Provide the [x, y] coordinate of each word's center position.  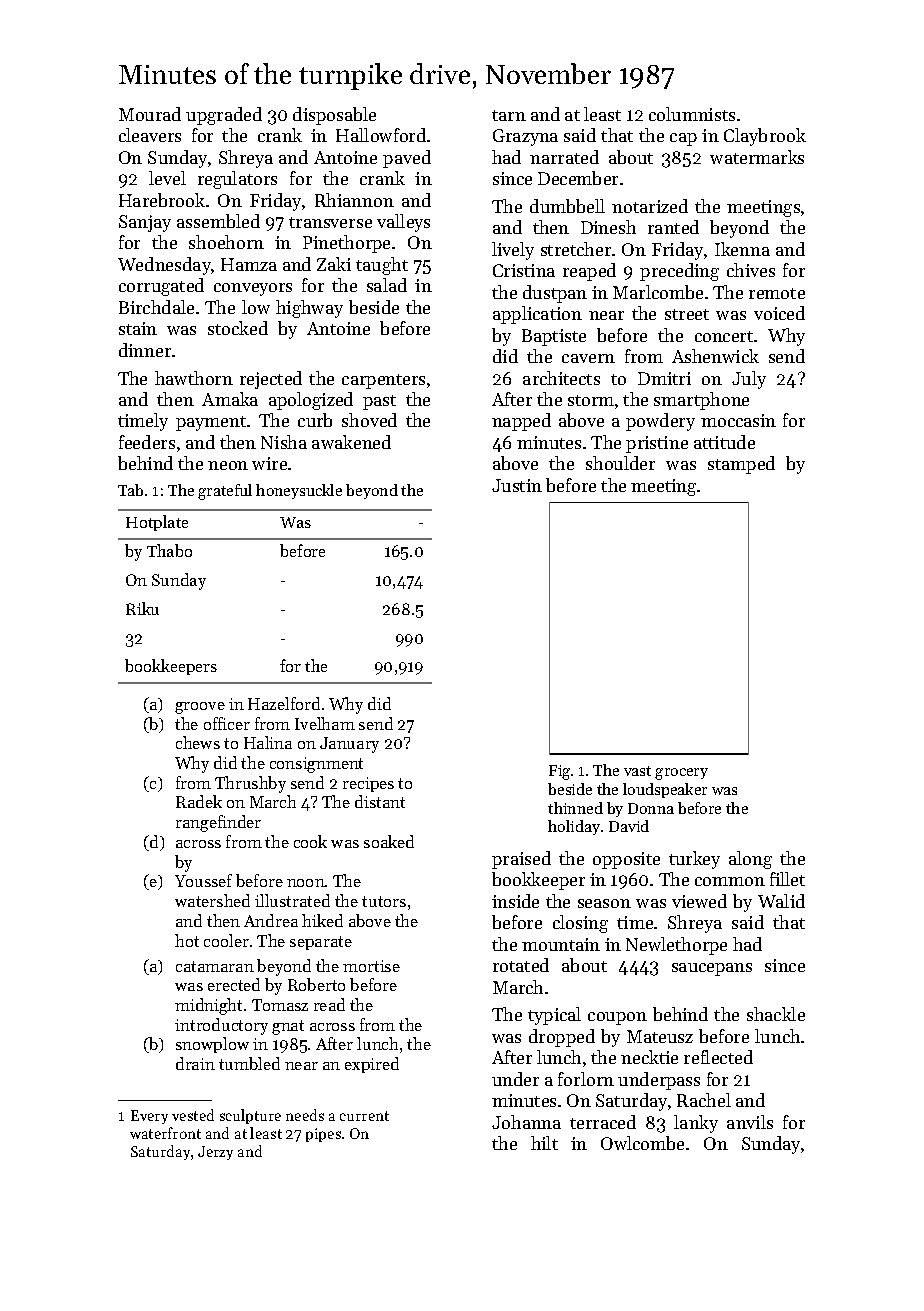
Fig [559, 772]
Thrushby [250, 784]
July [749, 380]
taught [382, 266]
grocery [681, 774]
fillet [787, 879]
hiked [322, 920]
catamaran [215, 966]
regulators [237, 180]
